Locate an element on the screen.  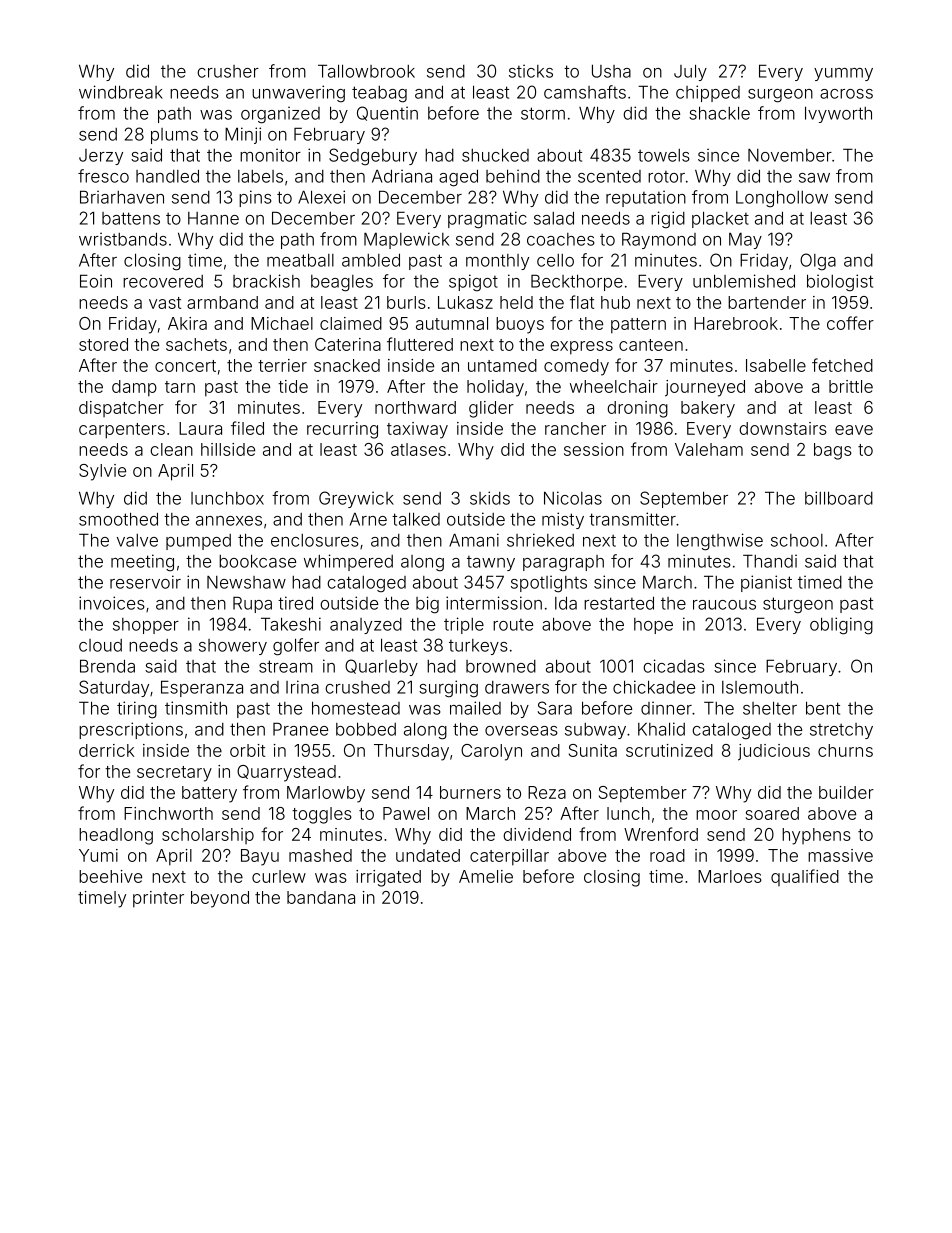
filed is located at coordinates (247, 428).
